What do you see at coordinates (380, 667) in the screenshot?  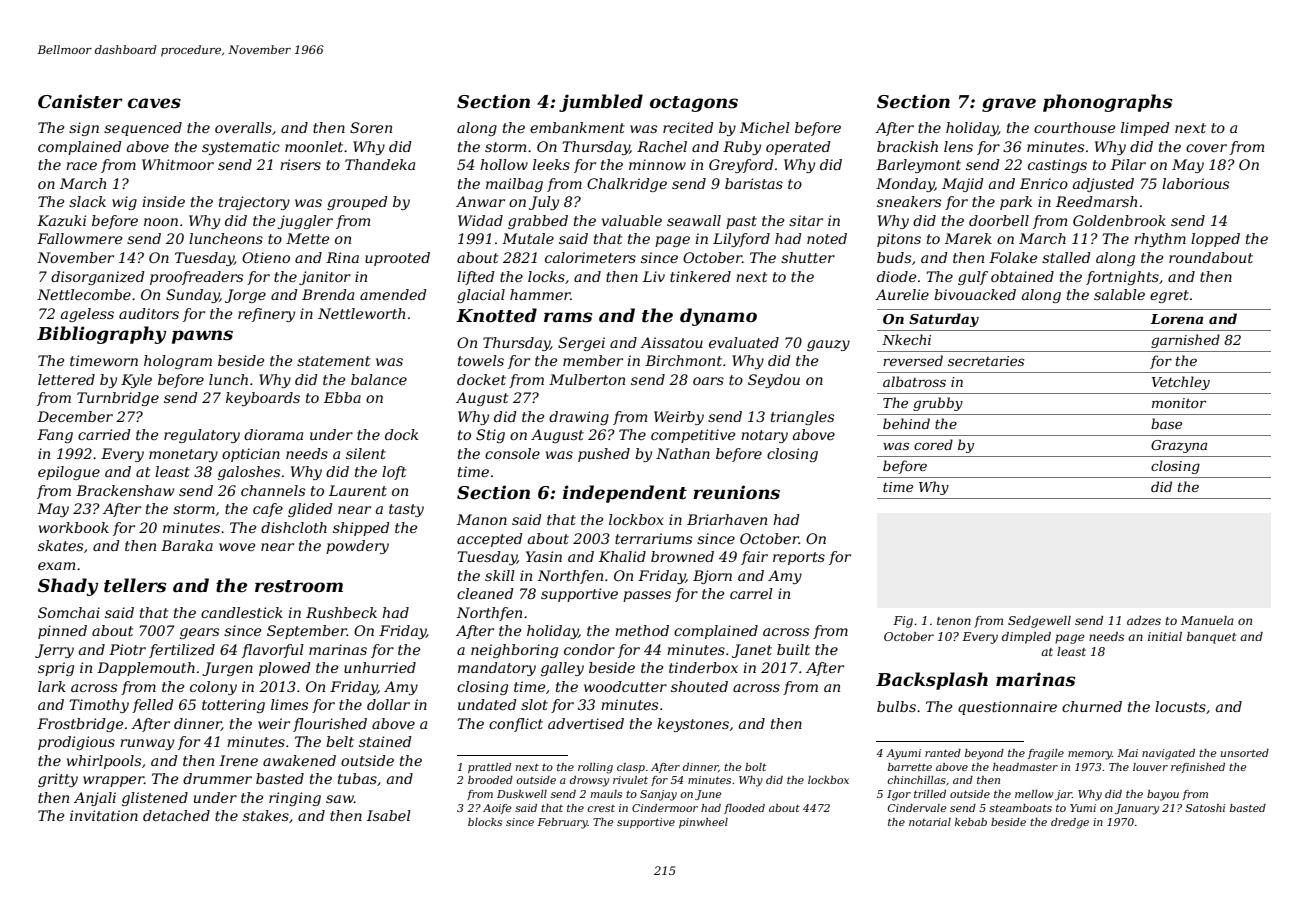 I see `unhurried` at bounding box center [380, 667].
